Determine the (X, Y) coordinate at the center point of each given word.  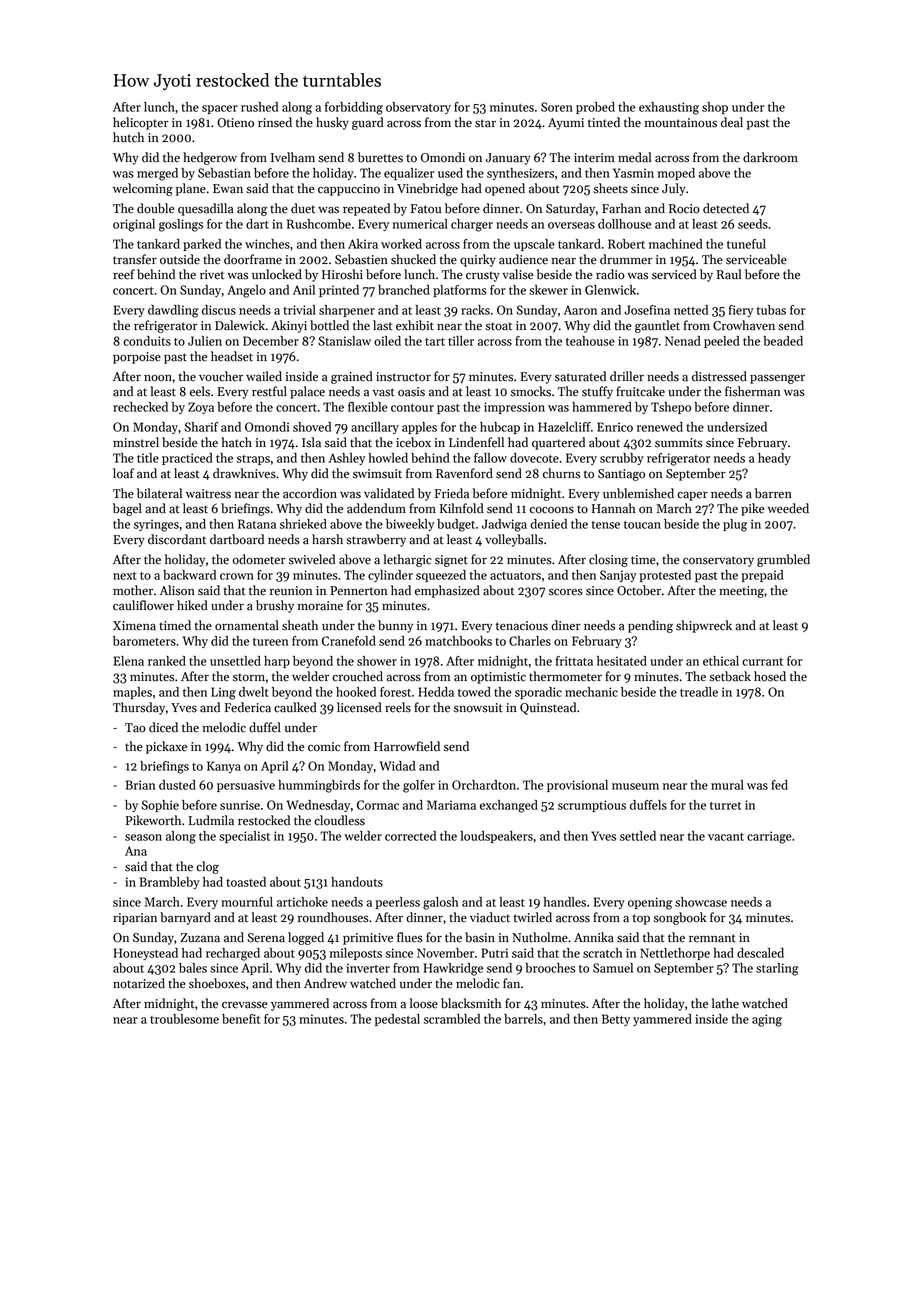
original (134, 225)
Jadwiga (504, 525)
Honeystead (146, 954)
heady (774, 459)
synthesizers (520, 174)
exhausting (669, 108)
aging (767, 1020)
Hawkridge (453, 969)
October (639, 590)
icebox (413, 442)
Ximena (134, 626)
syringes (156, 525)
